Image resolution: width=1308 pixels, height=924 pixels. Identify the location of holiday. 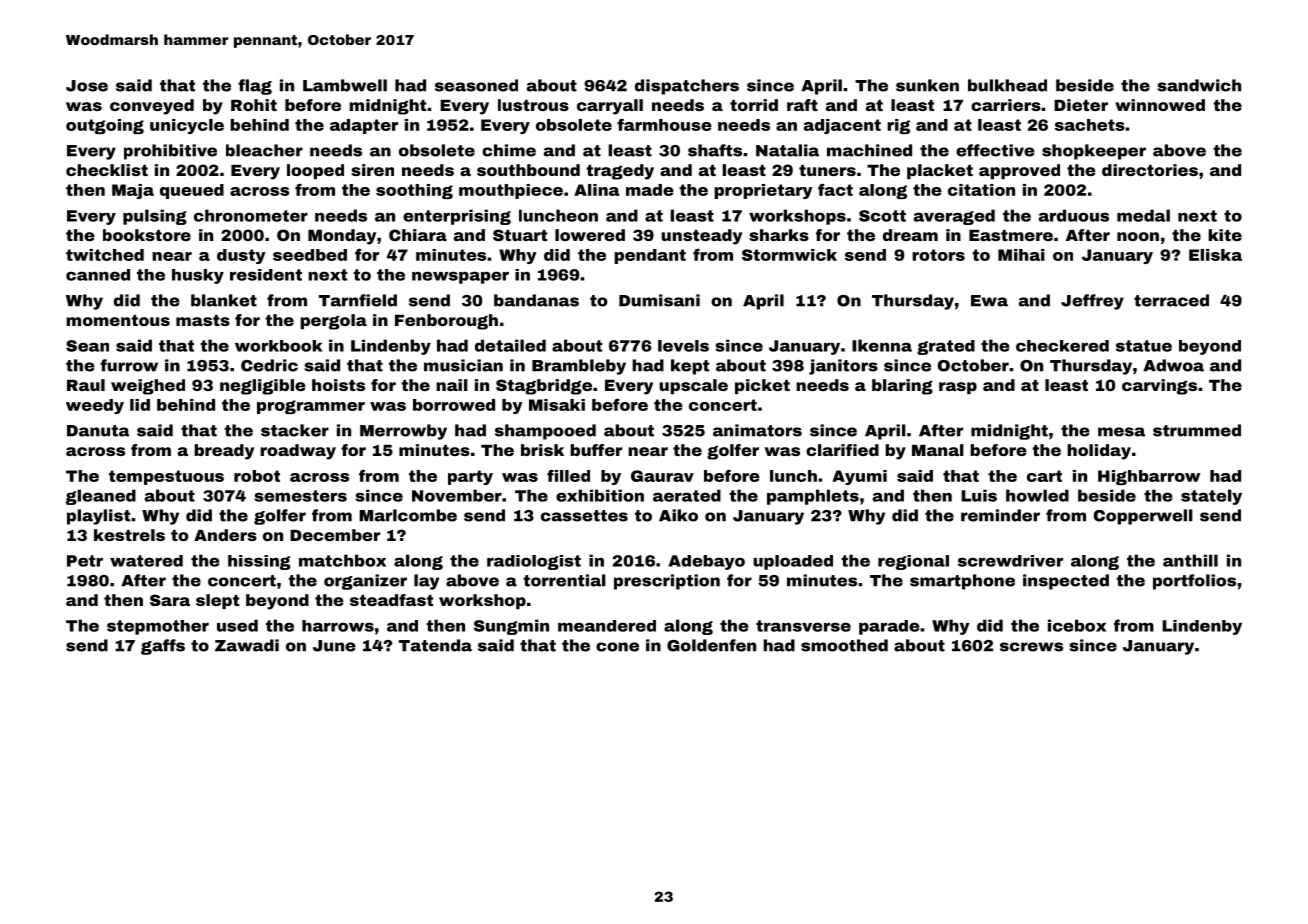
(1099, 452).
